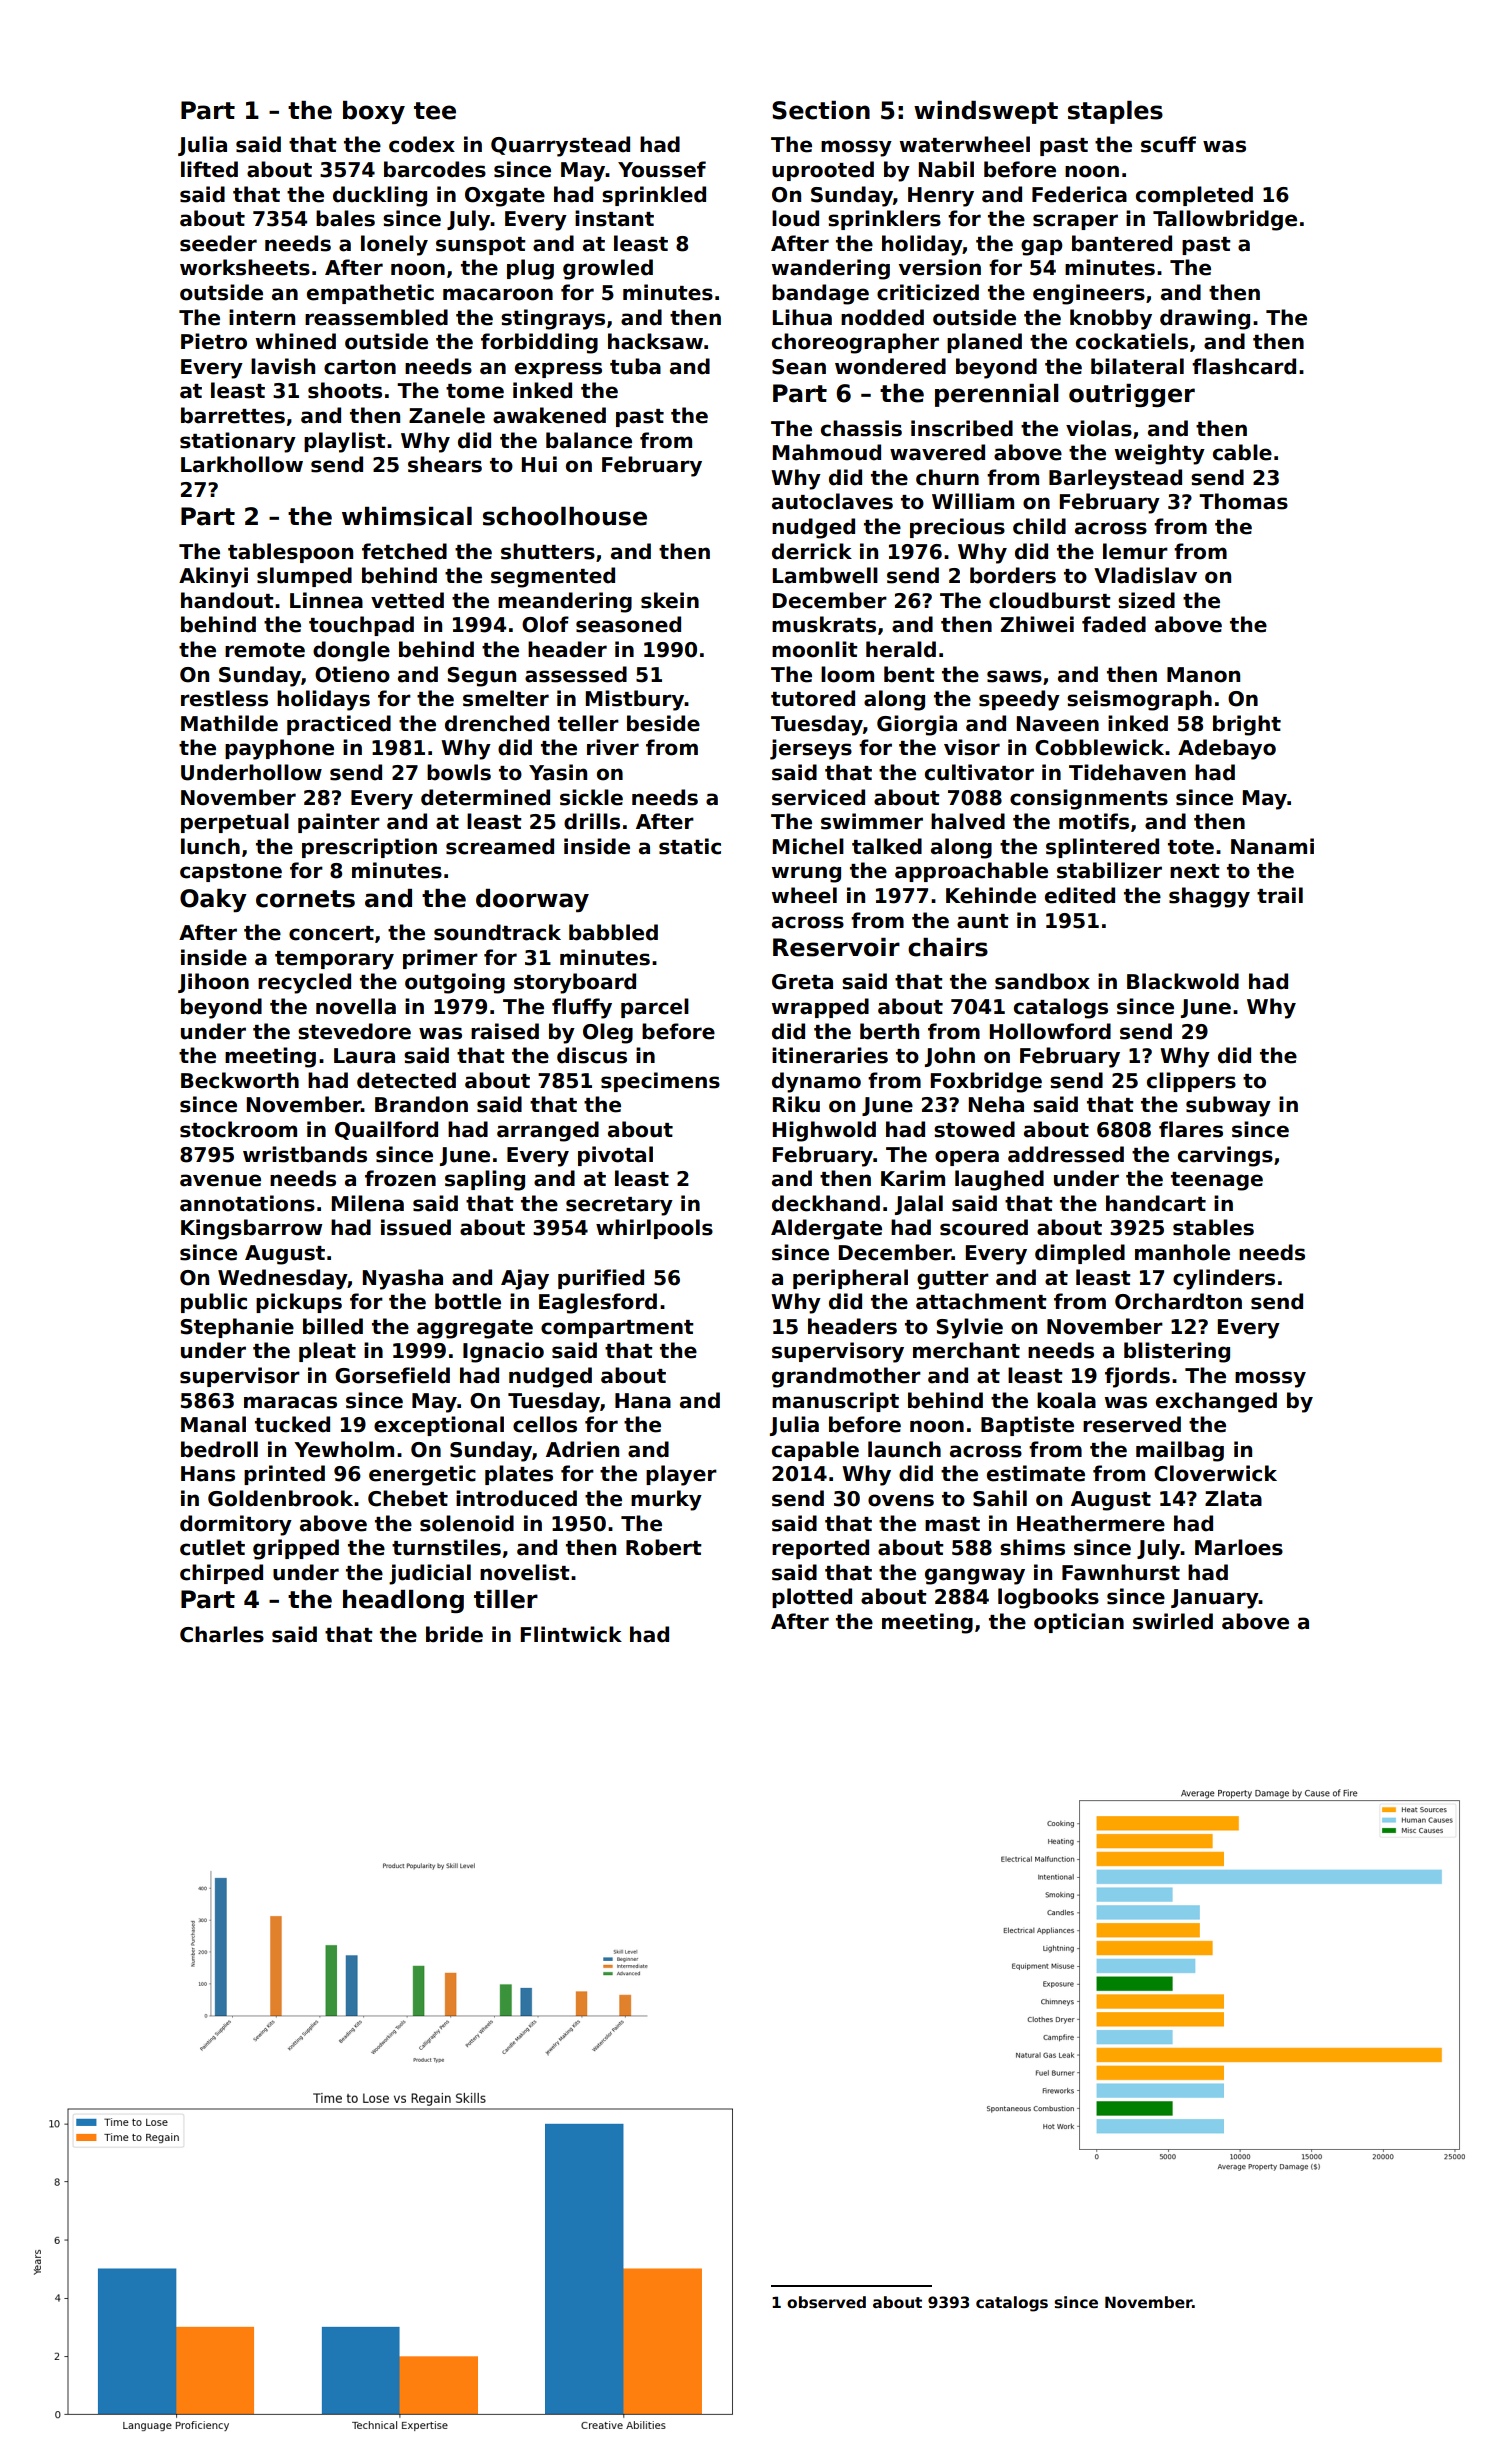  What do you see at coordinates (826, 2302) in the screenshot?
I see `observed` at bounding box center [826, 2302].
